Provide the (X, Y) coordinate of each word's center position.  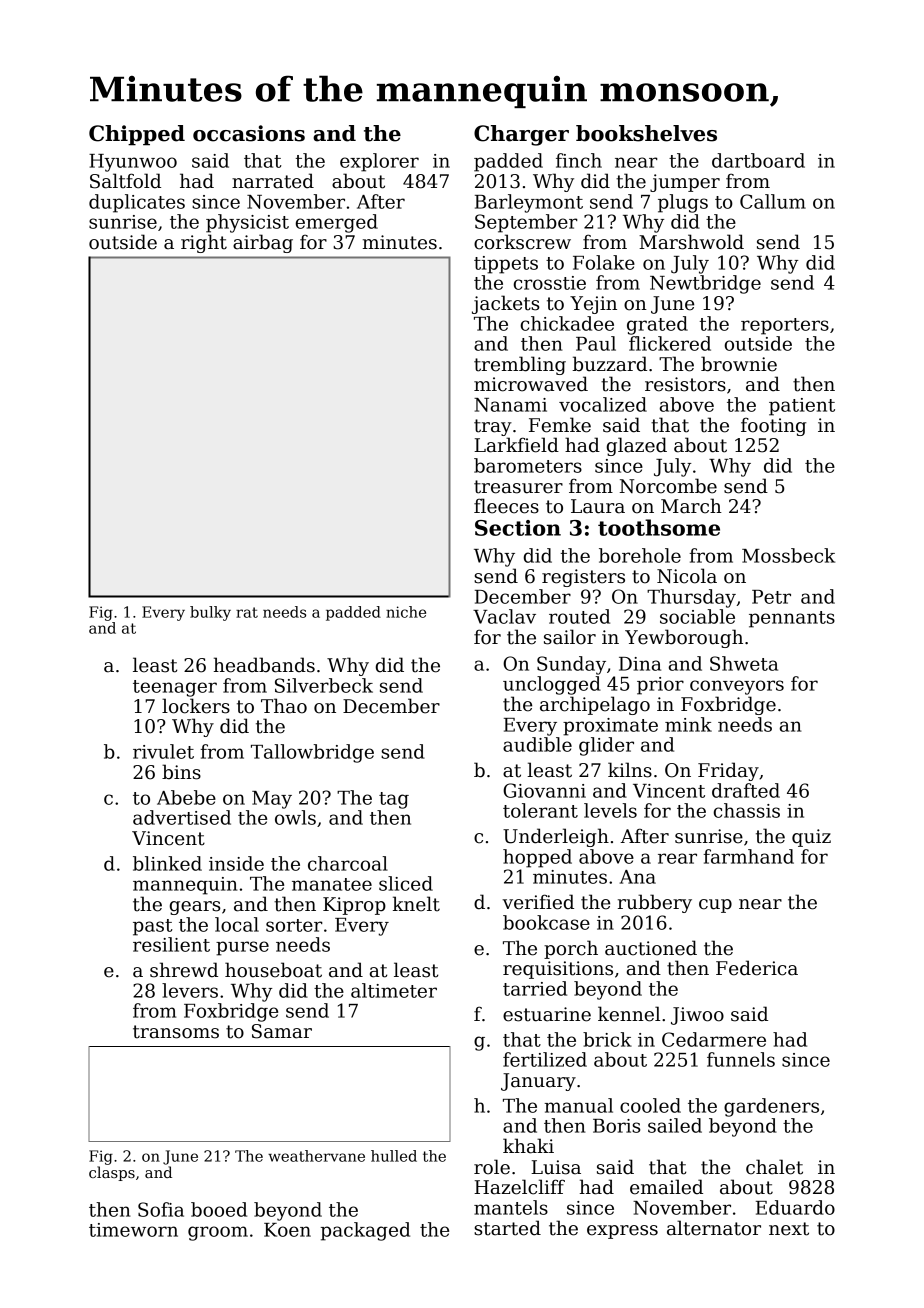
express (622, 1232)
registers (583, 578)
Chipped (137, 135)
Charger (521, 135)
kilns (630, 770)
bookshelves (646, 133)
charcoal (348, 863)
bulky (210, 613)
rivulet (163, 751)
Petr (771, 597)
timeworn (133, 1230)
